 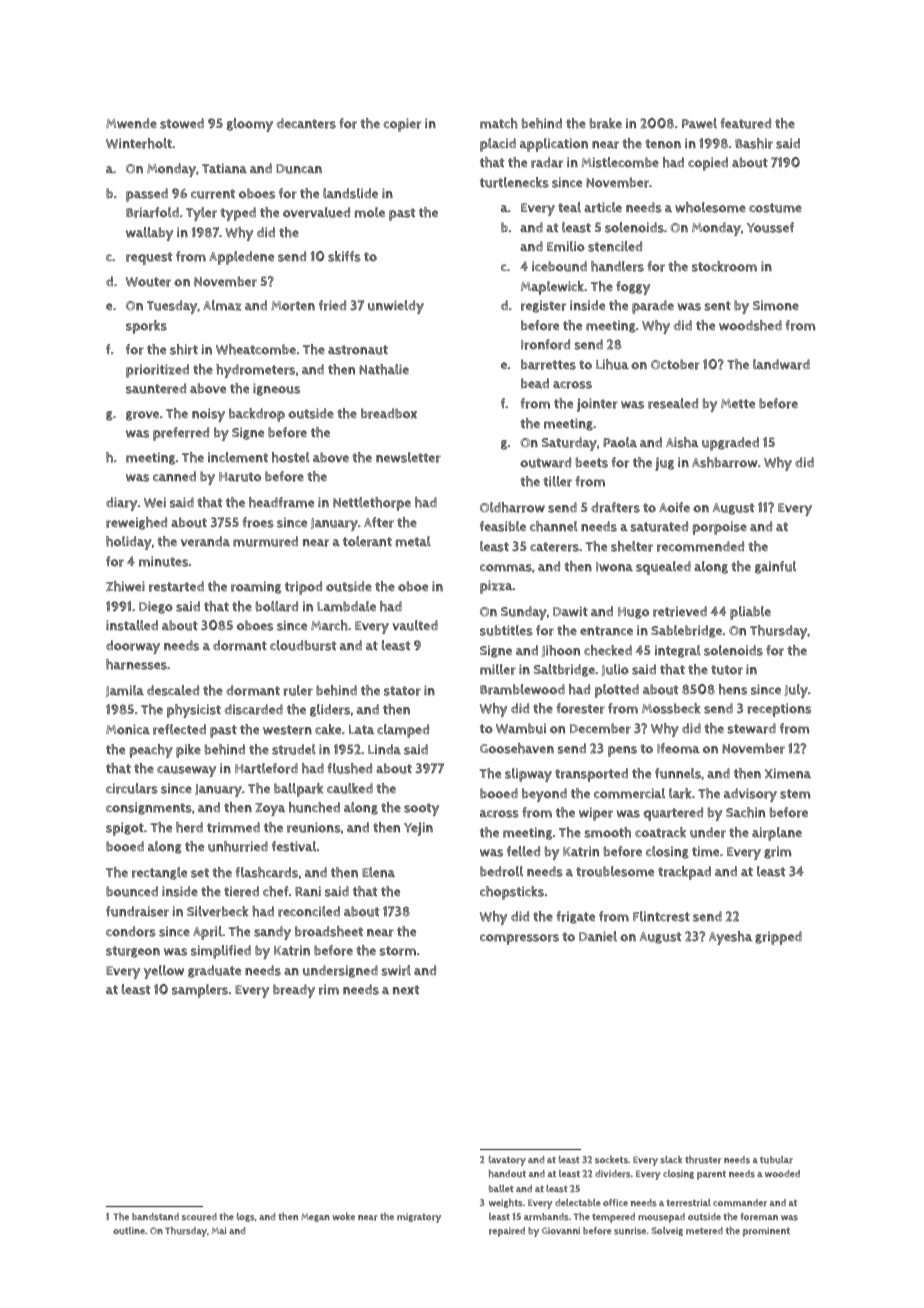 What do you see at coordinates (775, 567) in the screenshot?
I see `gainful` at bounding box center [775, 567].
